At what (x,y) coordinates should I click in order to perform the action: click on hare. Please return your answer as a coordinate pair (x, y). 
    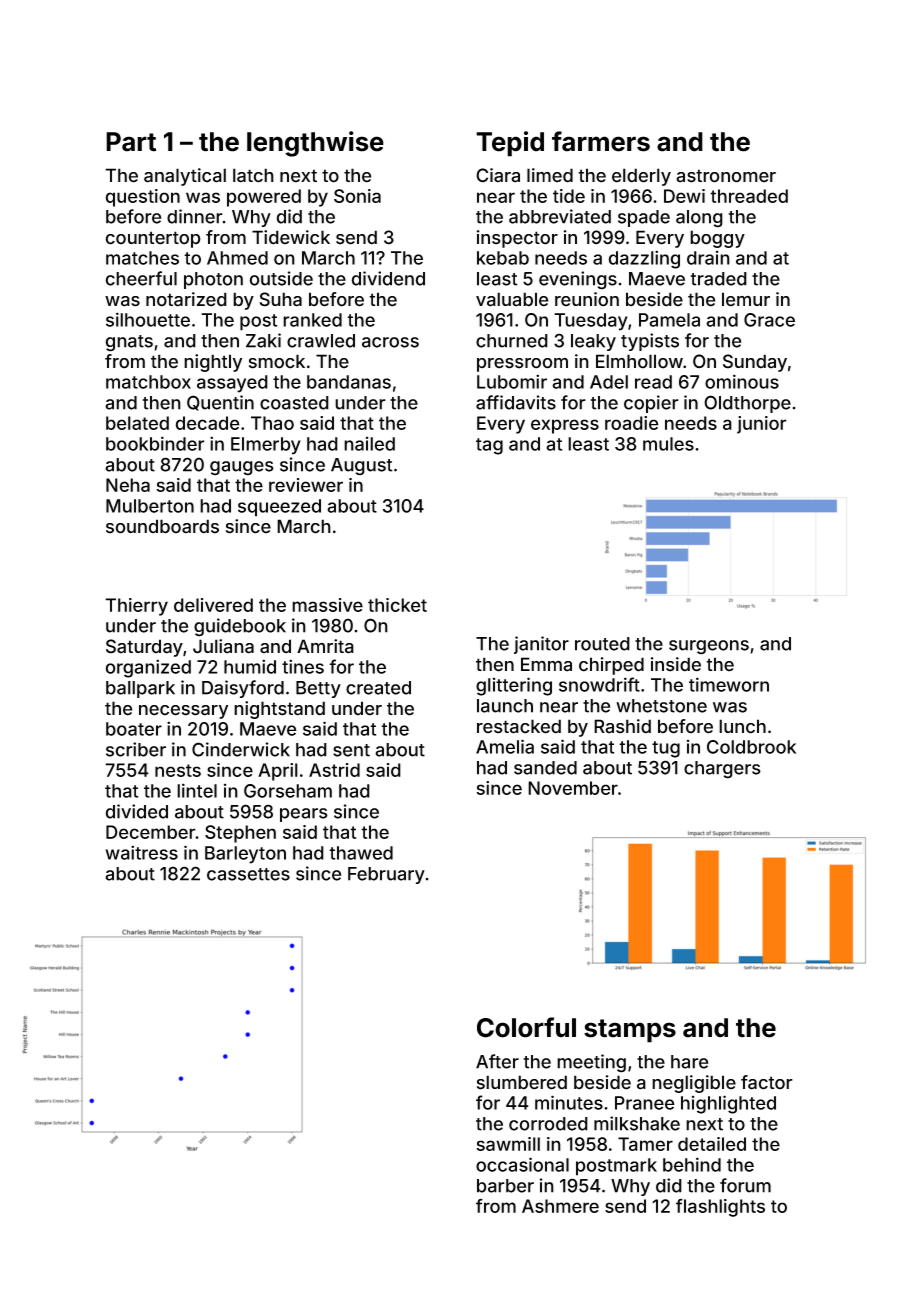
    Looking at the image, I should click on (689, 1062).
